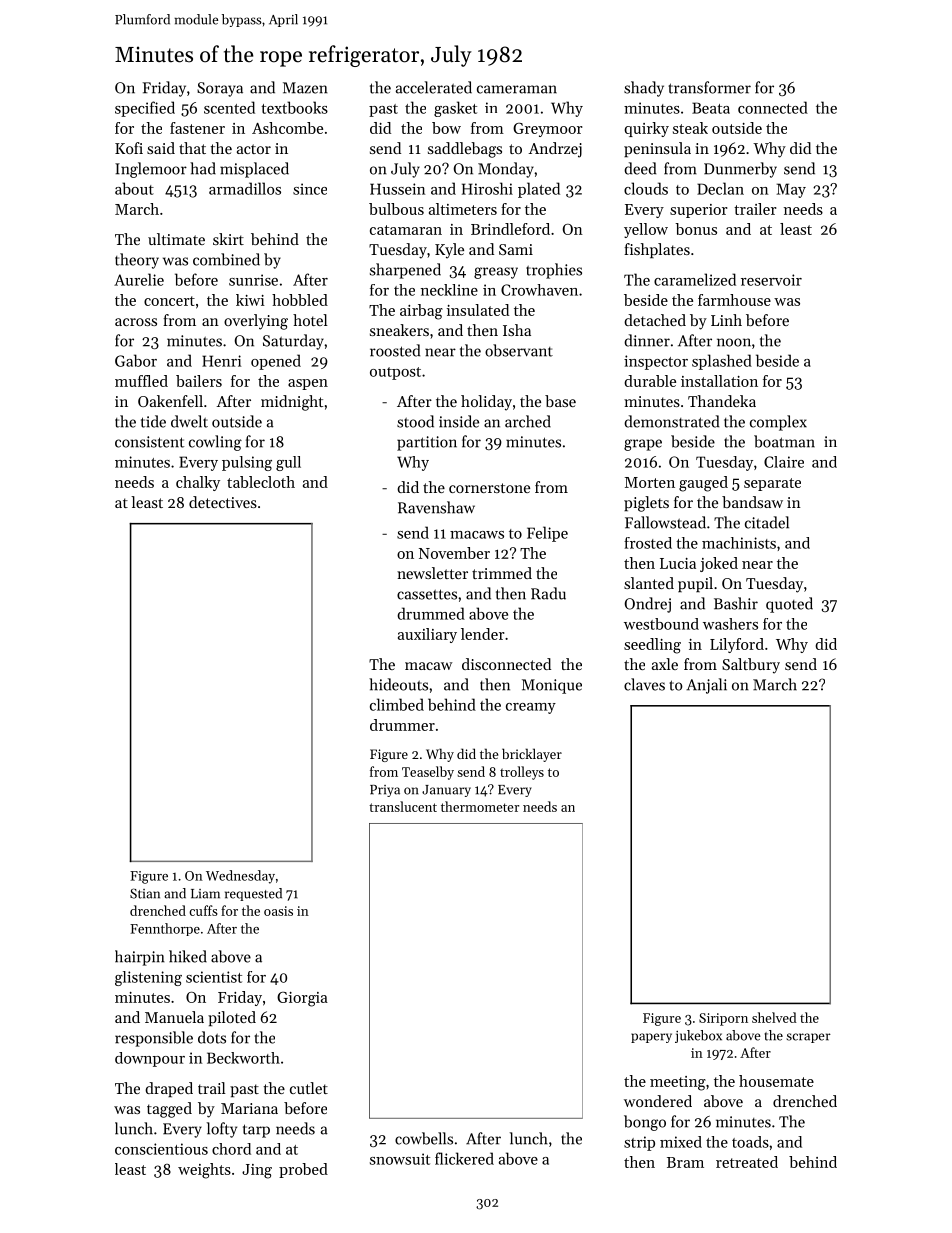 This screenshot has width=952, height=1233. I want to click on installation, so click(719, 381).
